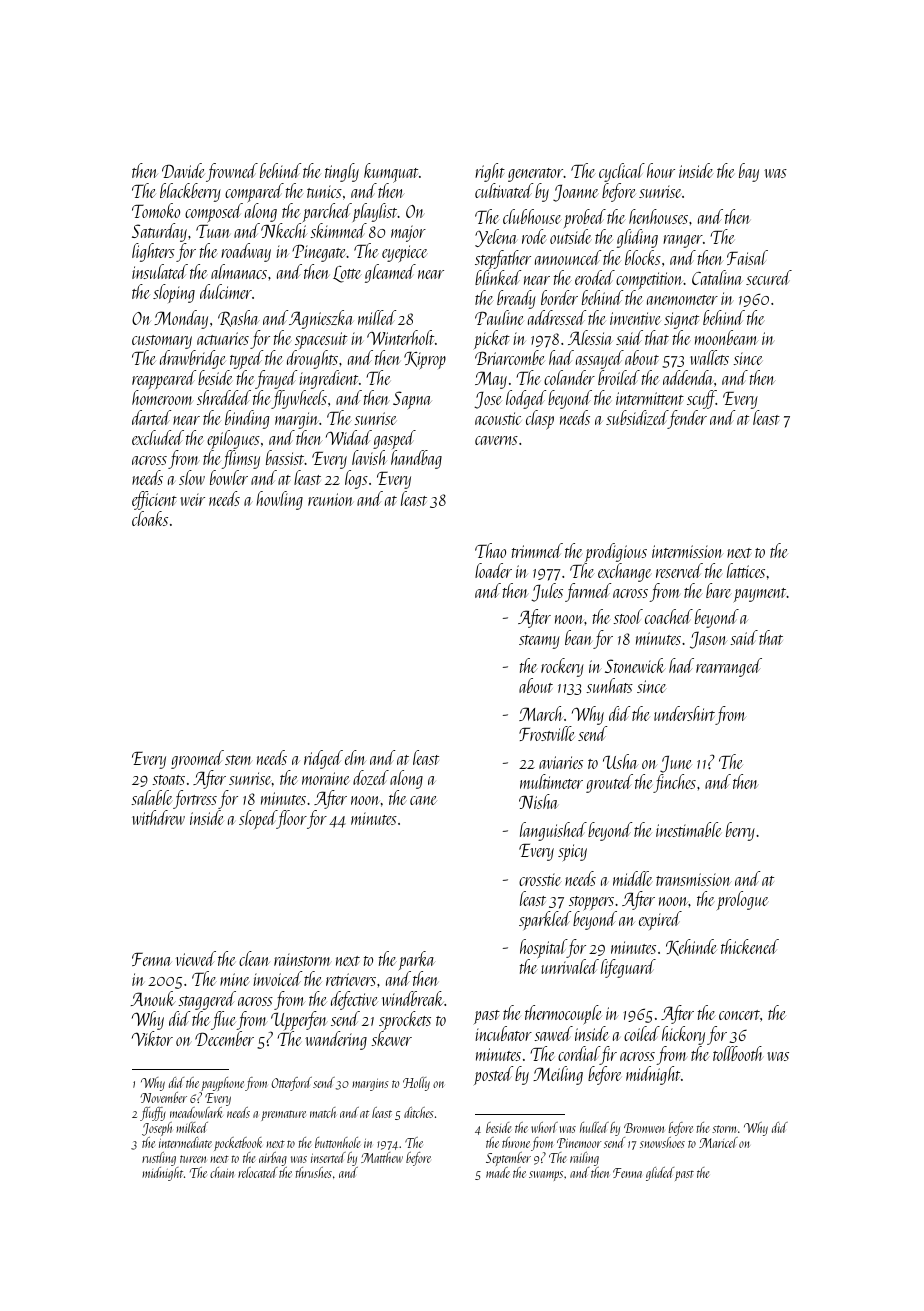  Describe the element at coordinates (233, 440) in the screenshot. I see `epilogues` at that location.
